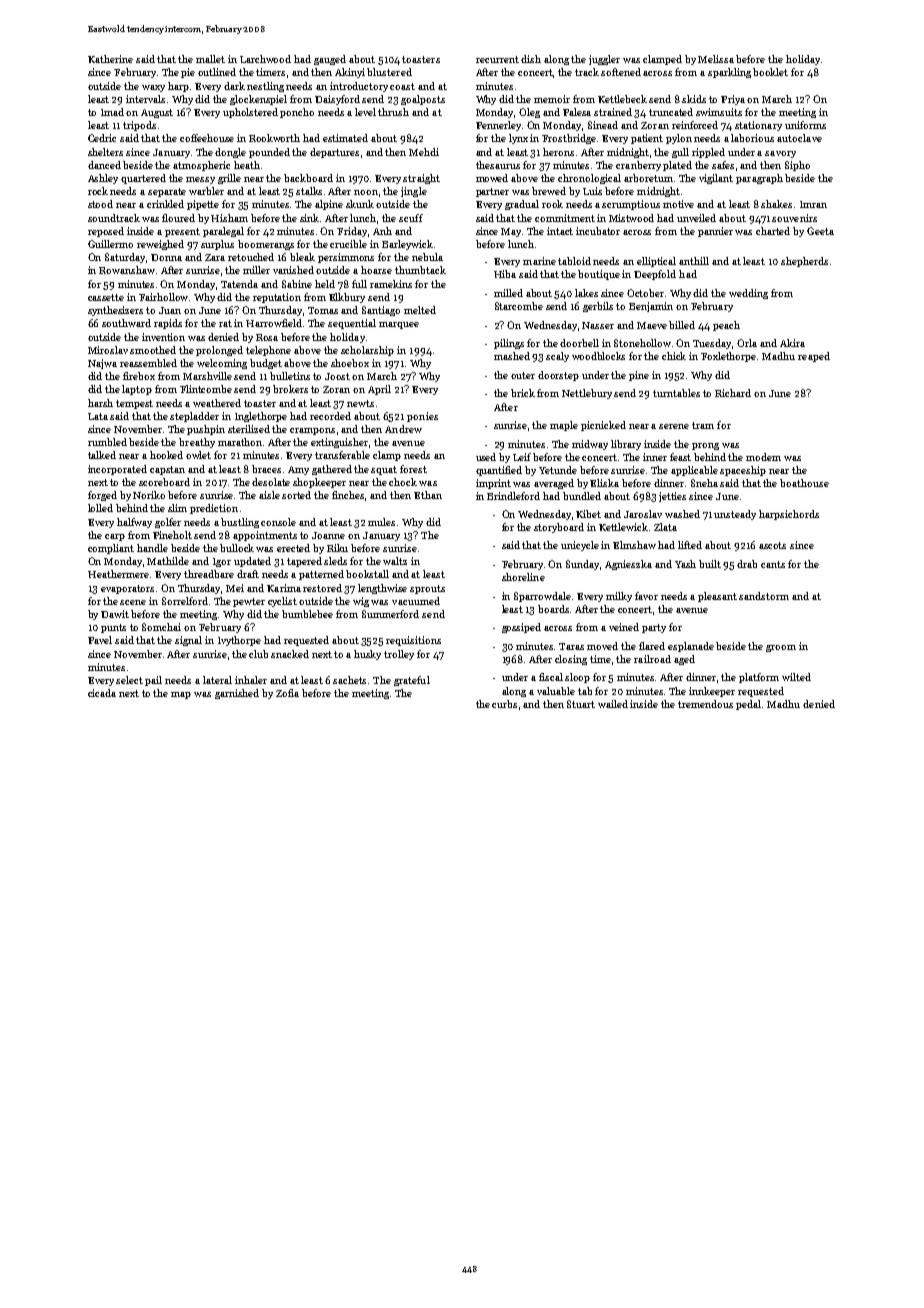 The image size is (924, 1308). Describe the element at coordinates (210, 59) in the screenshot. I see `mallet` at that location.
